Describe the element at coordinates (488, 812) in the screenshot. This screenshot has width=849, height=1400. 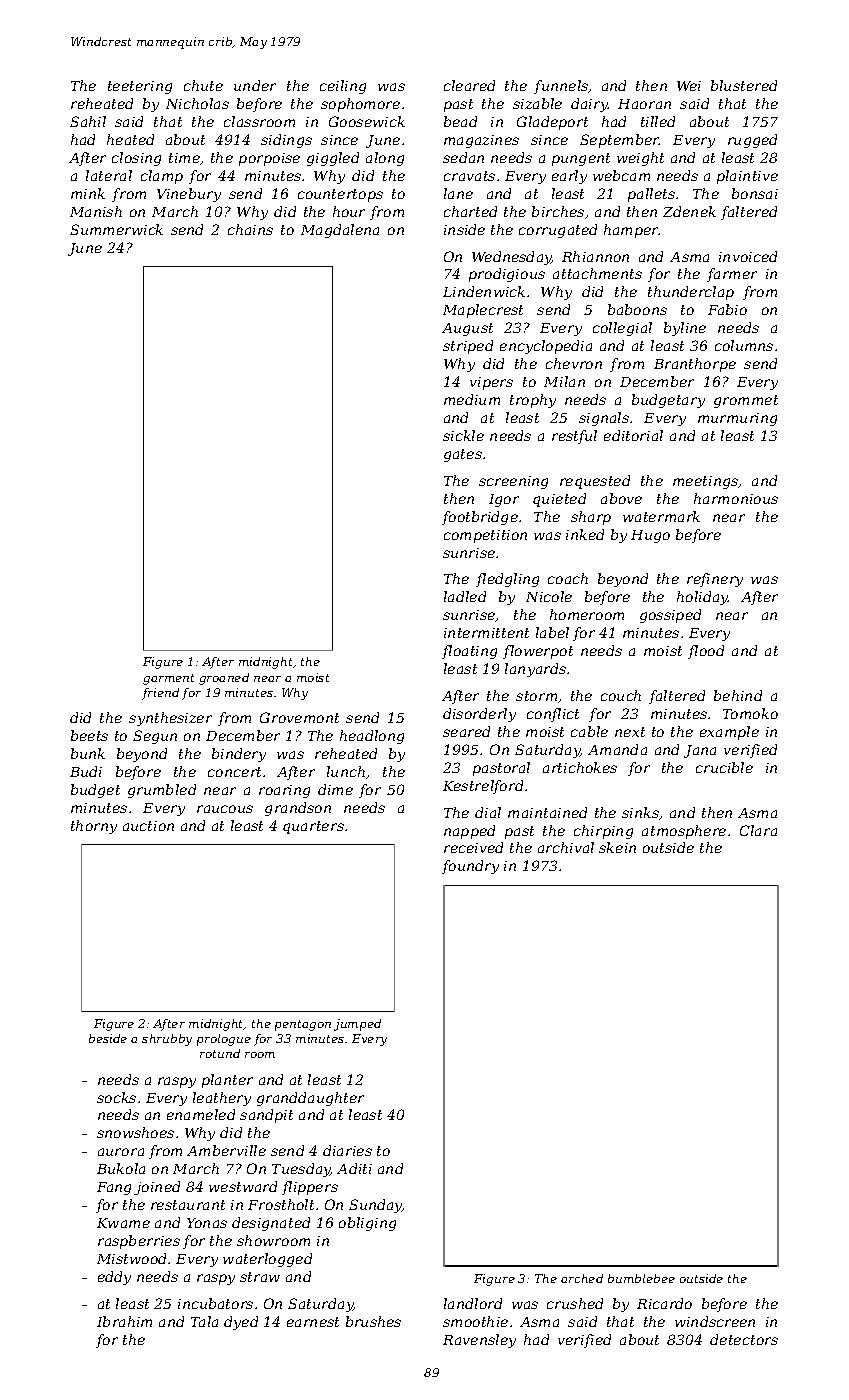
I see `dial` at that location.
